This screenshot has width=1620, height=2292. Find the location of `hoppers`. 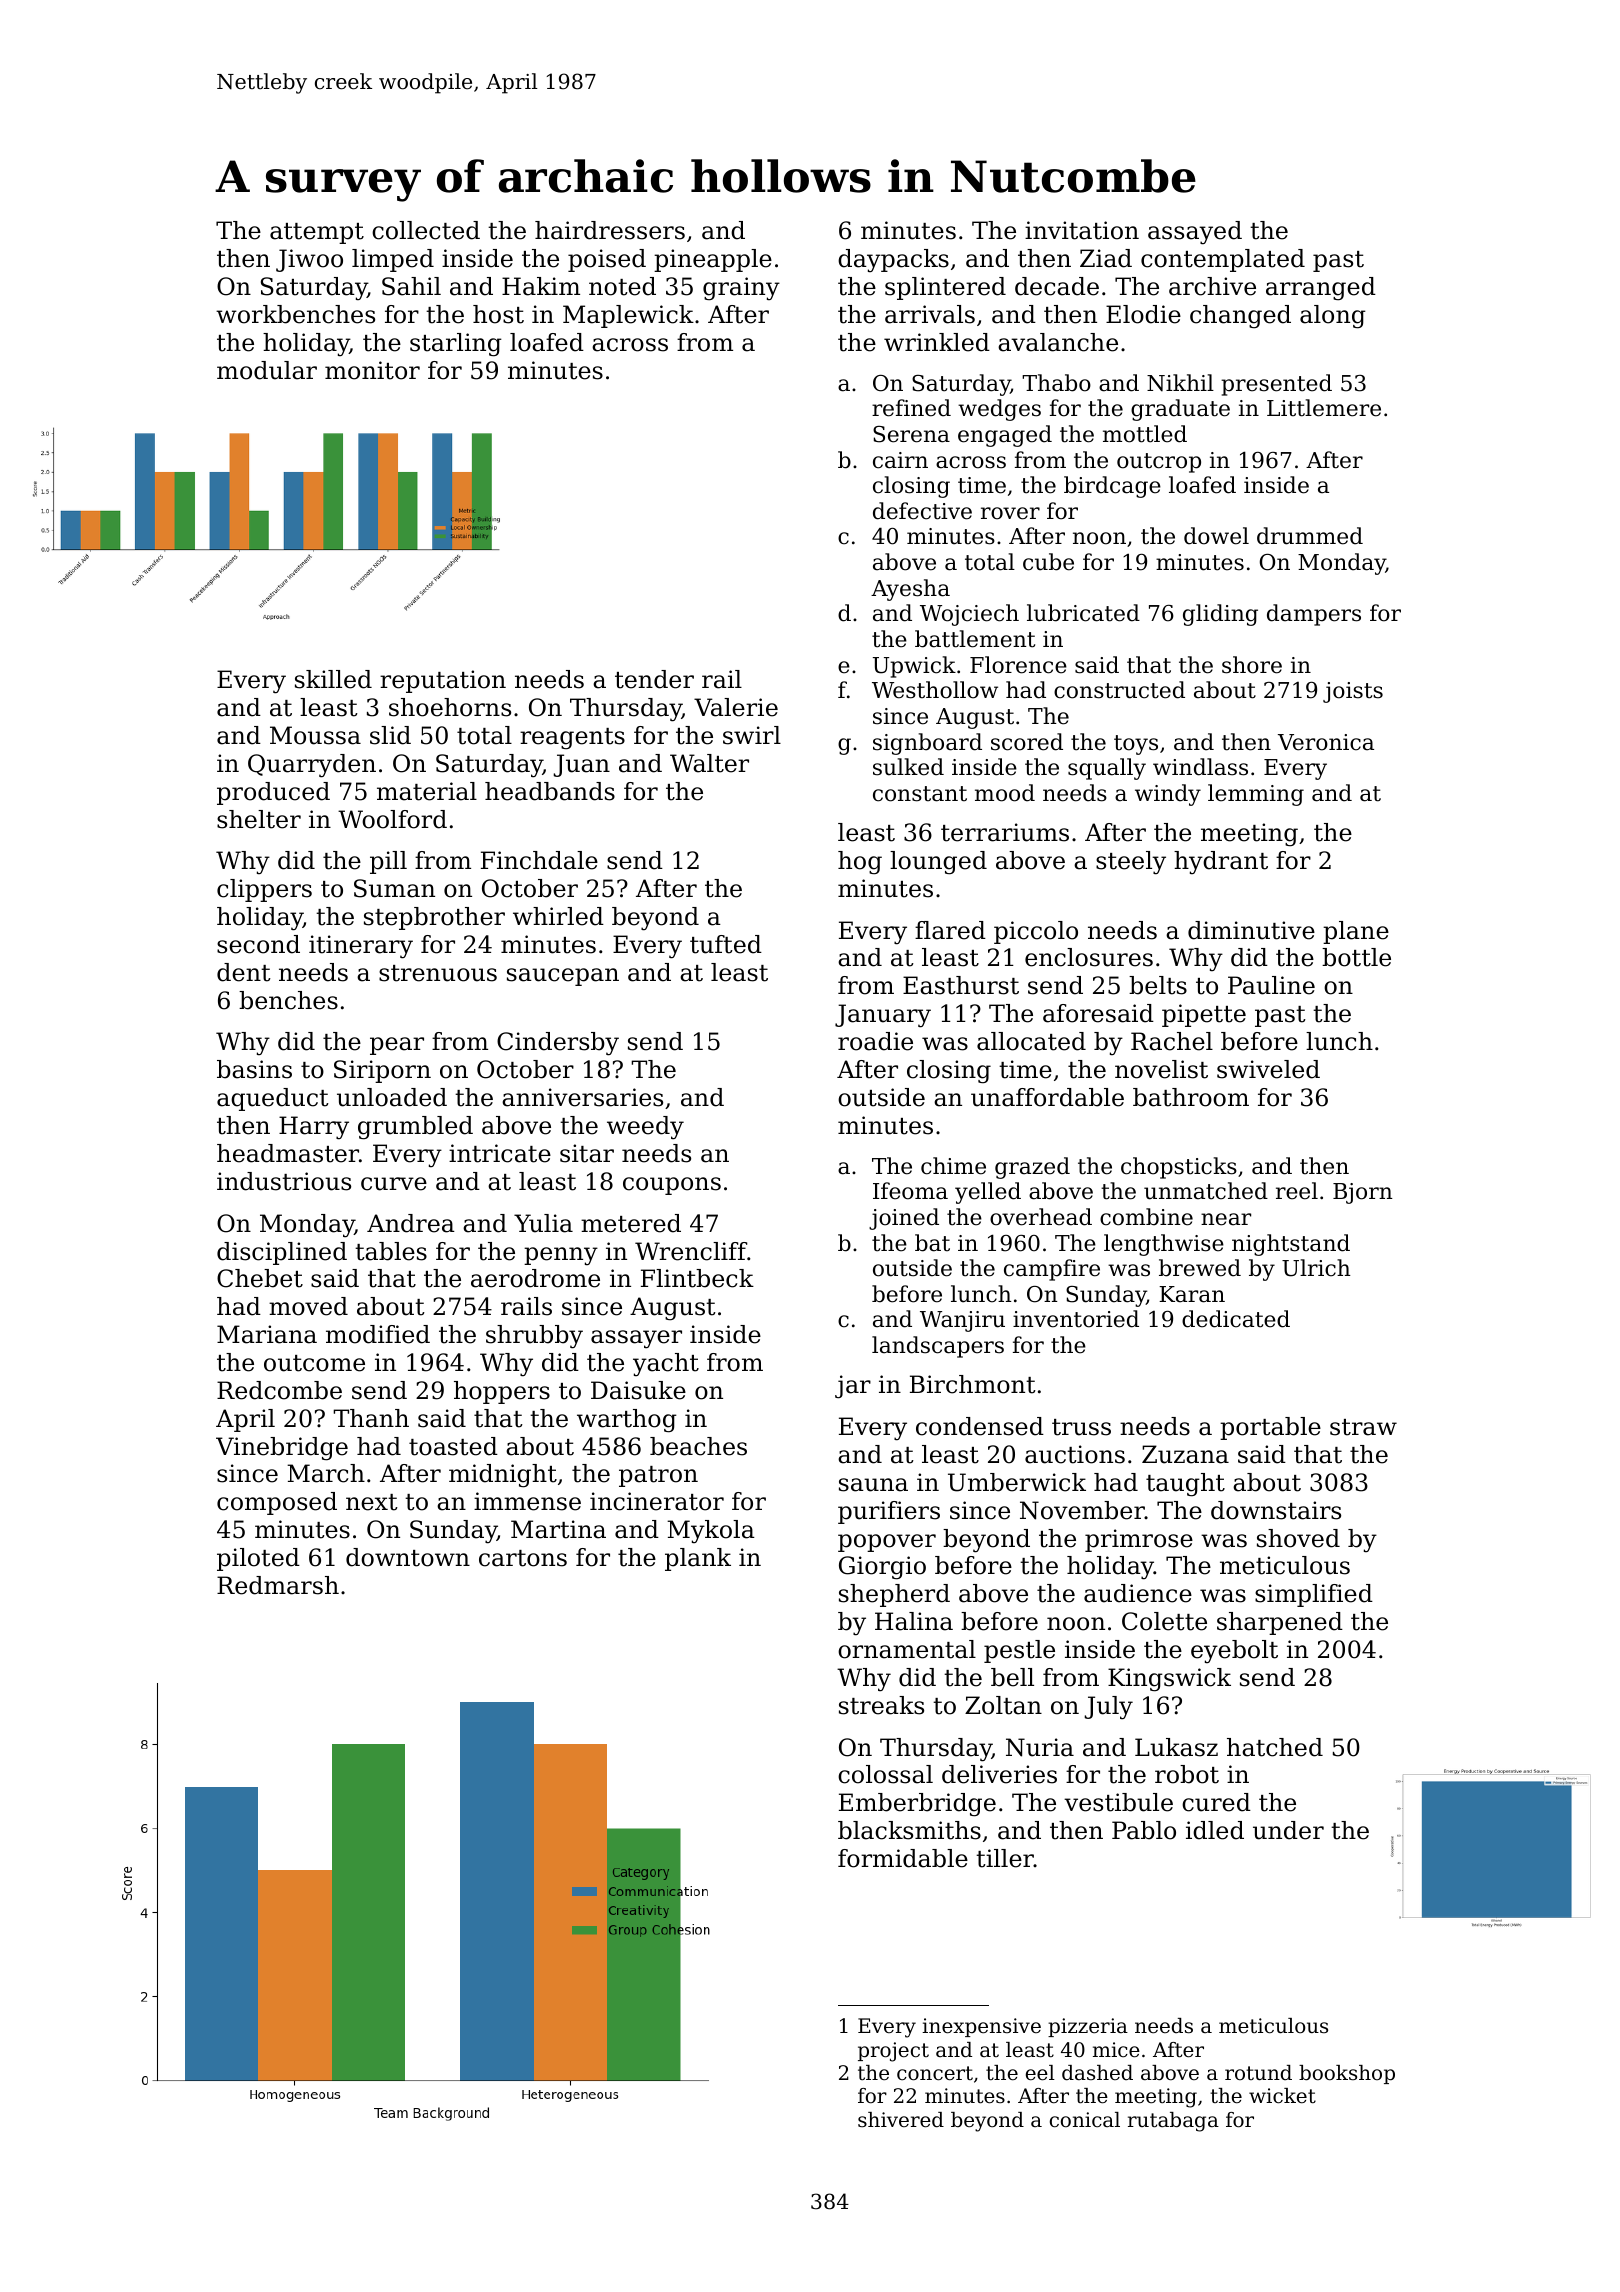

hoppers is located at coordinates (502, 1392).
